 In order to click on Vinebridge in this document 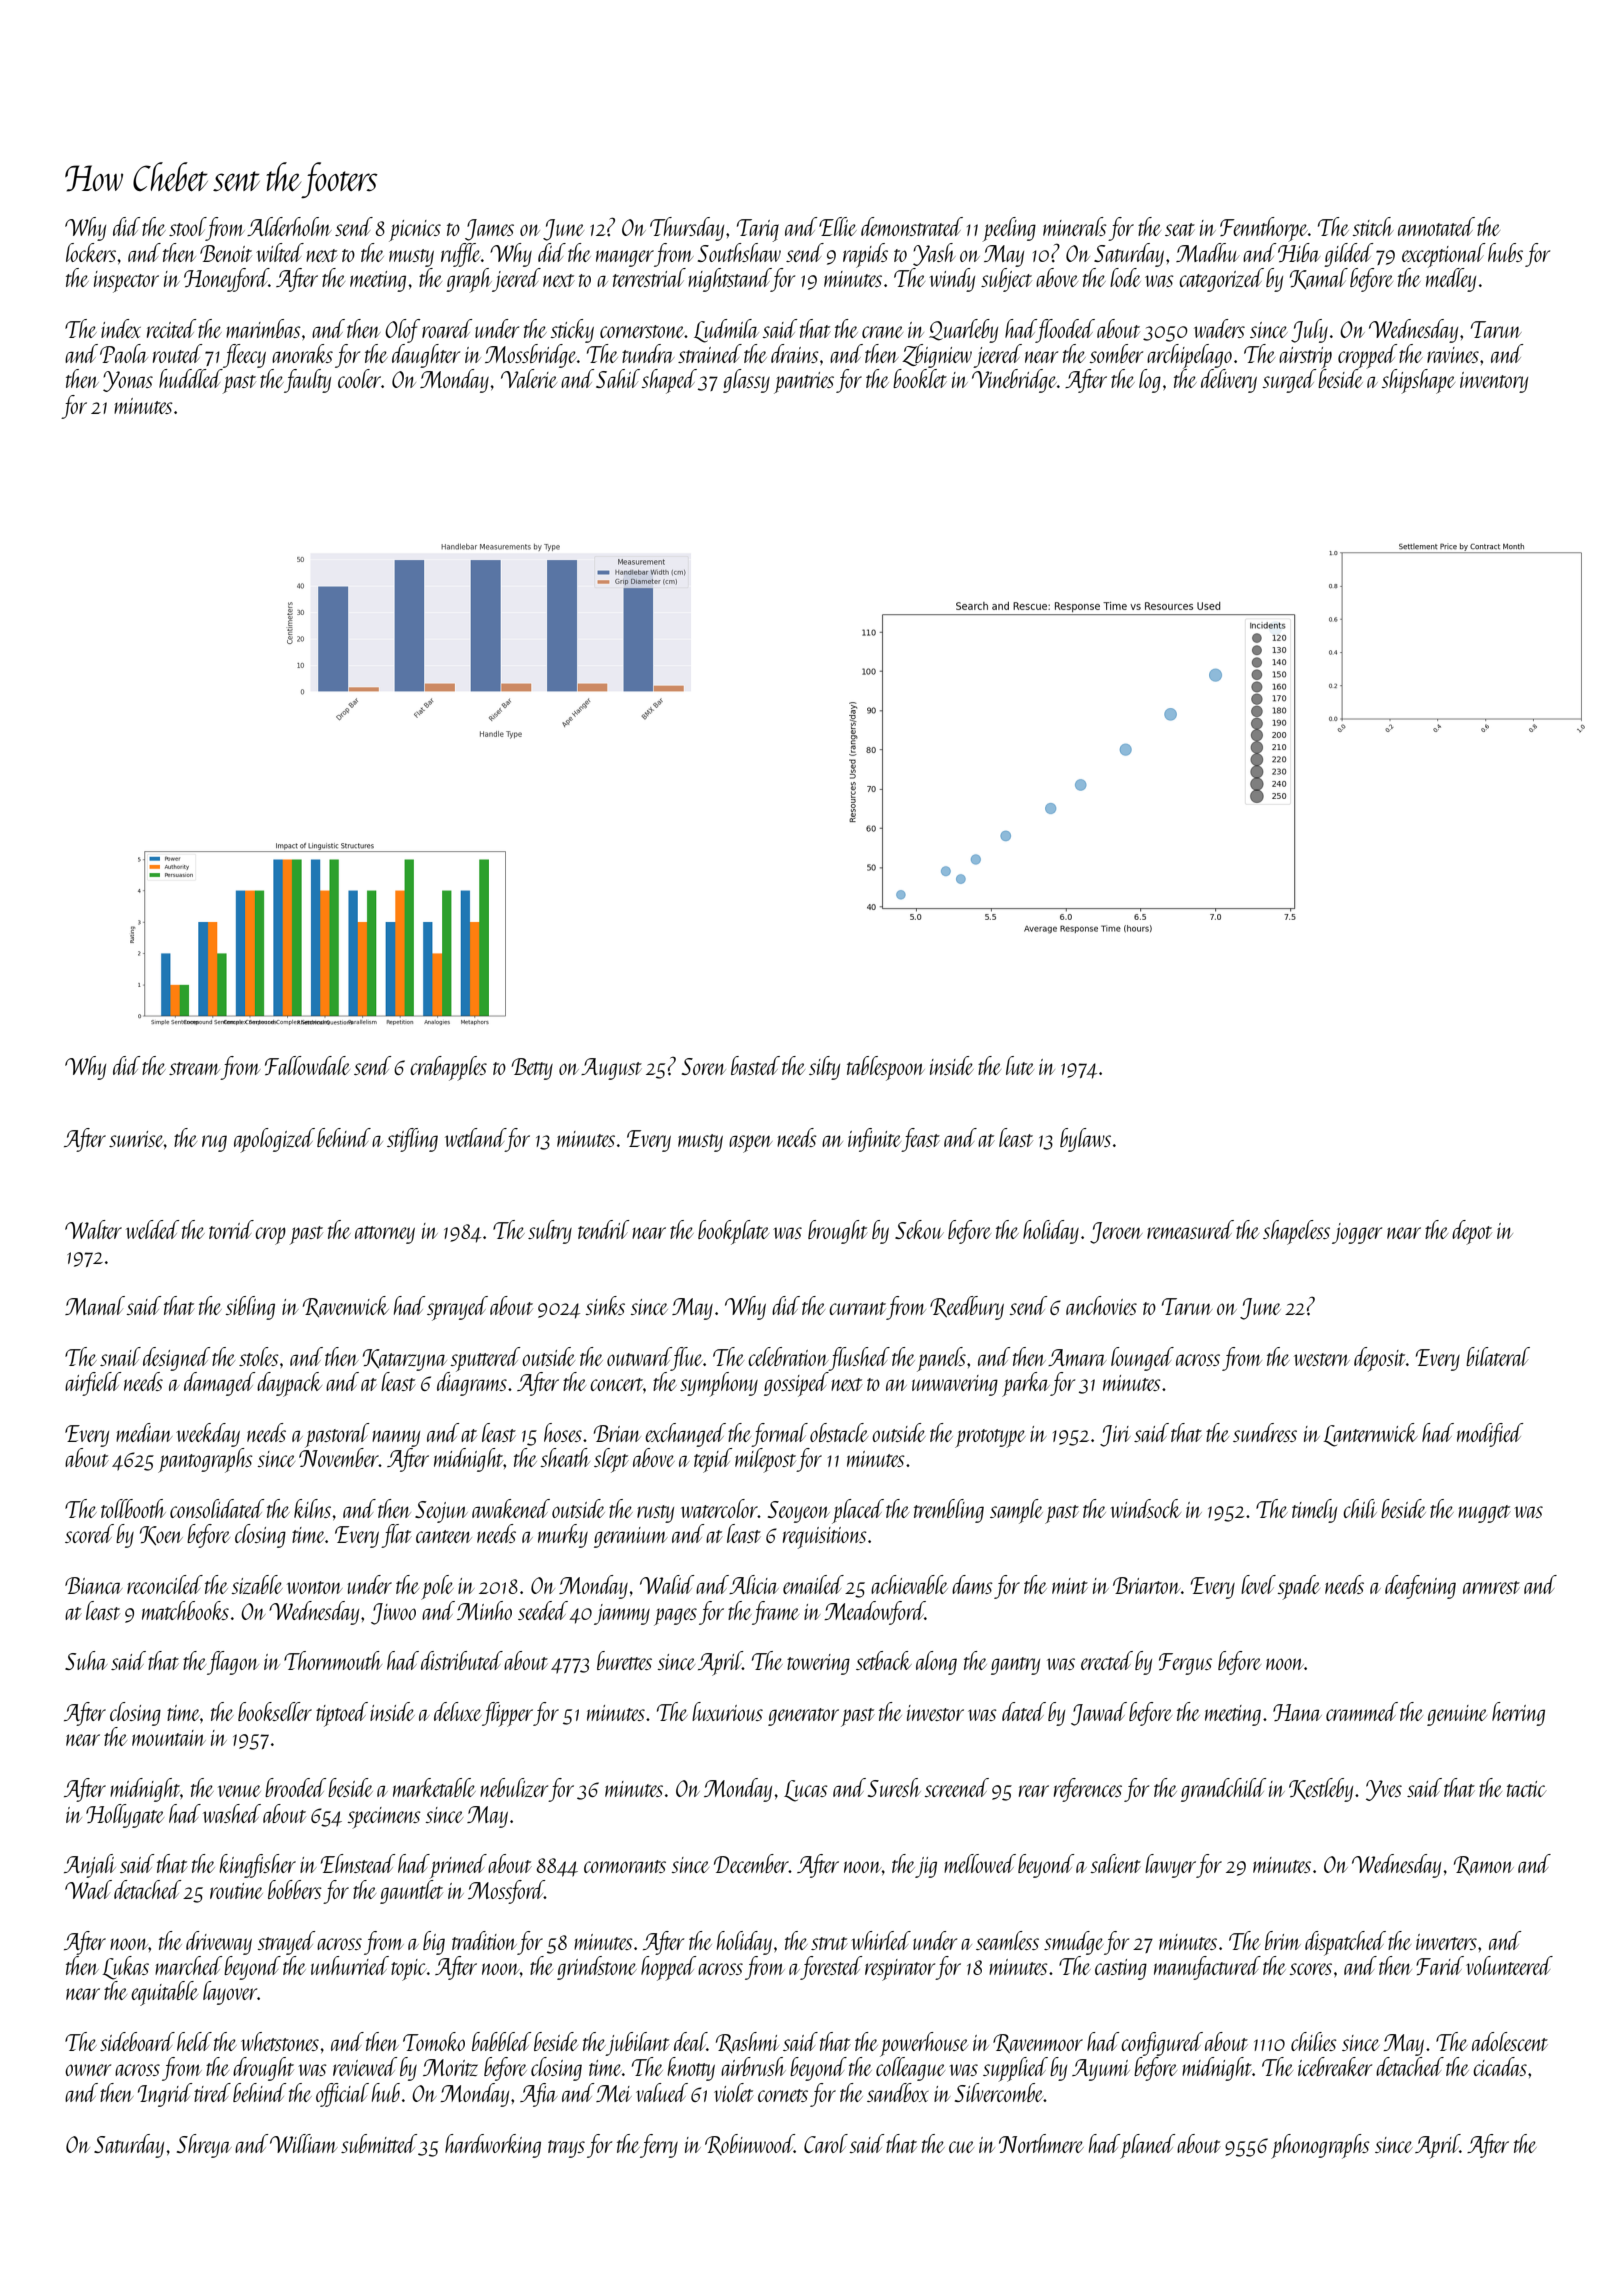, I will do `click(1014, 381)`.
